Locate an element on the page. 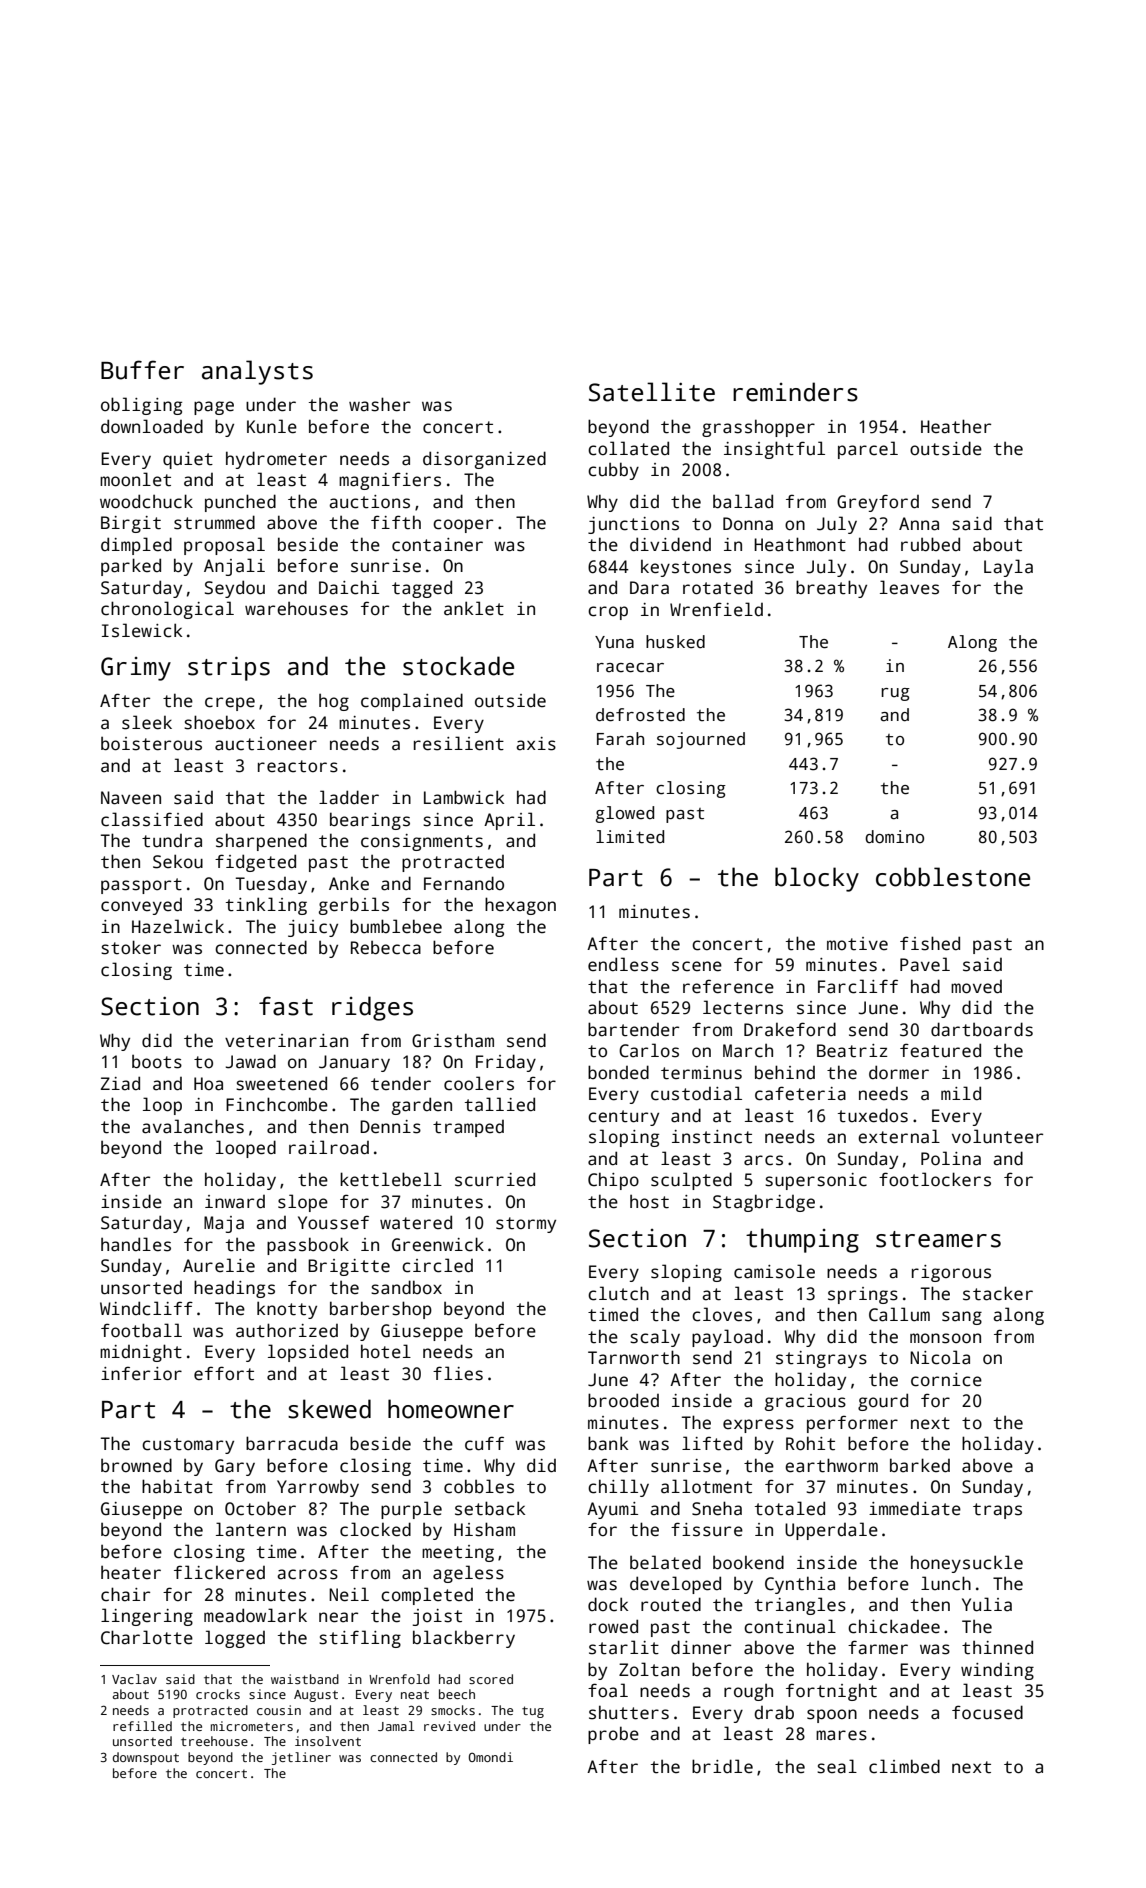  Charlotte is located at coordinates (147, 1637).
